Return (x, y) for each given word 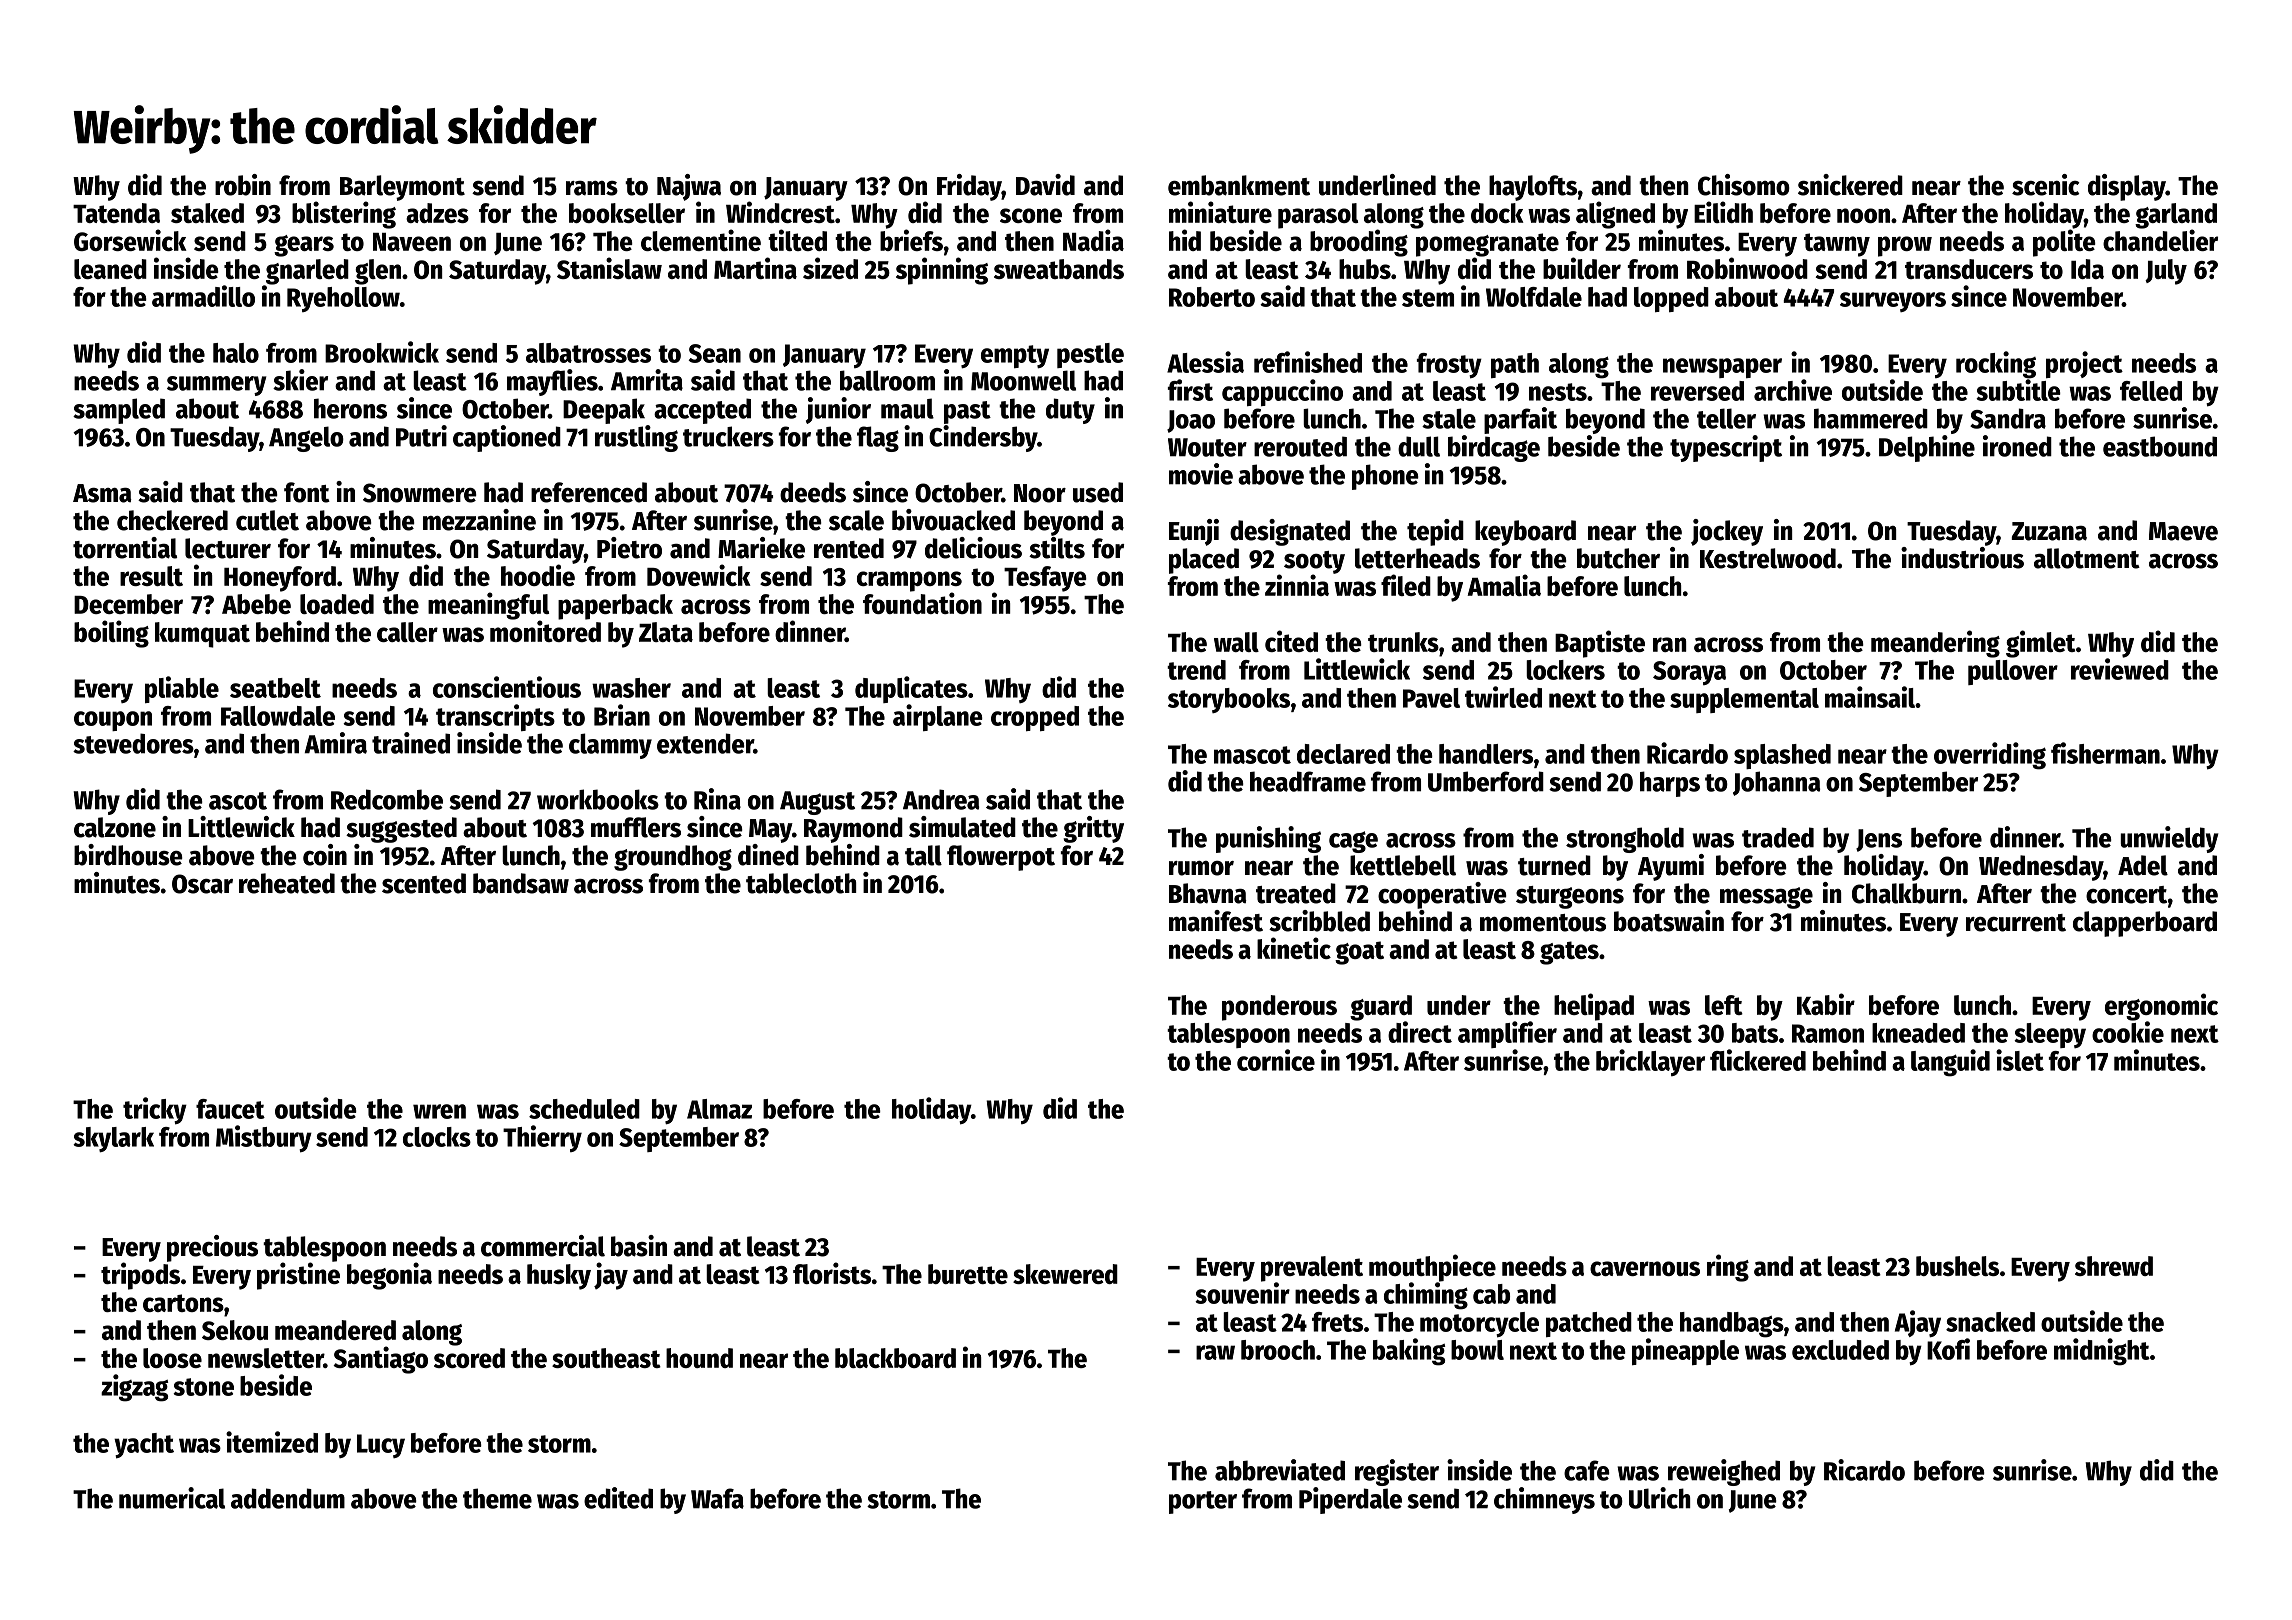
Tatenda (116, 213)
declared (1343, 754)
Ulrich (1659, 1498)
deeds (813, 492)
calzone (115, 827)
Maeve (2183, 531)
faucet (230, 1109)
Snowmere (420, 493)
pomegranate (1487, 245)
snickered (1850, 185)
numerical (172, 1498)
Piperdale (1350, 1500)
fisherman (2105, 753)
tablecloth (801, 883)
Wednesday (2041, 868)
